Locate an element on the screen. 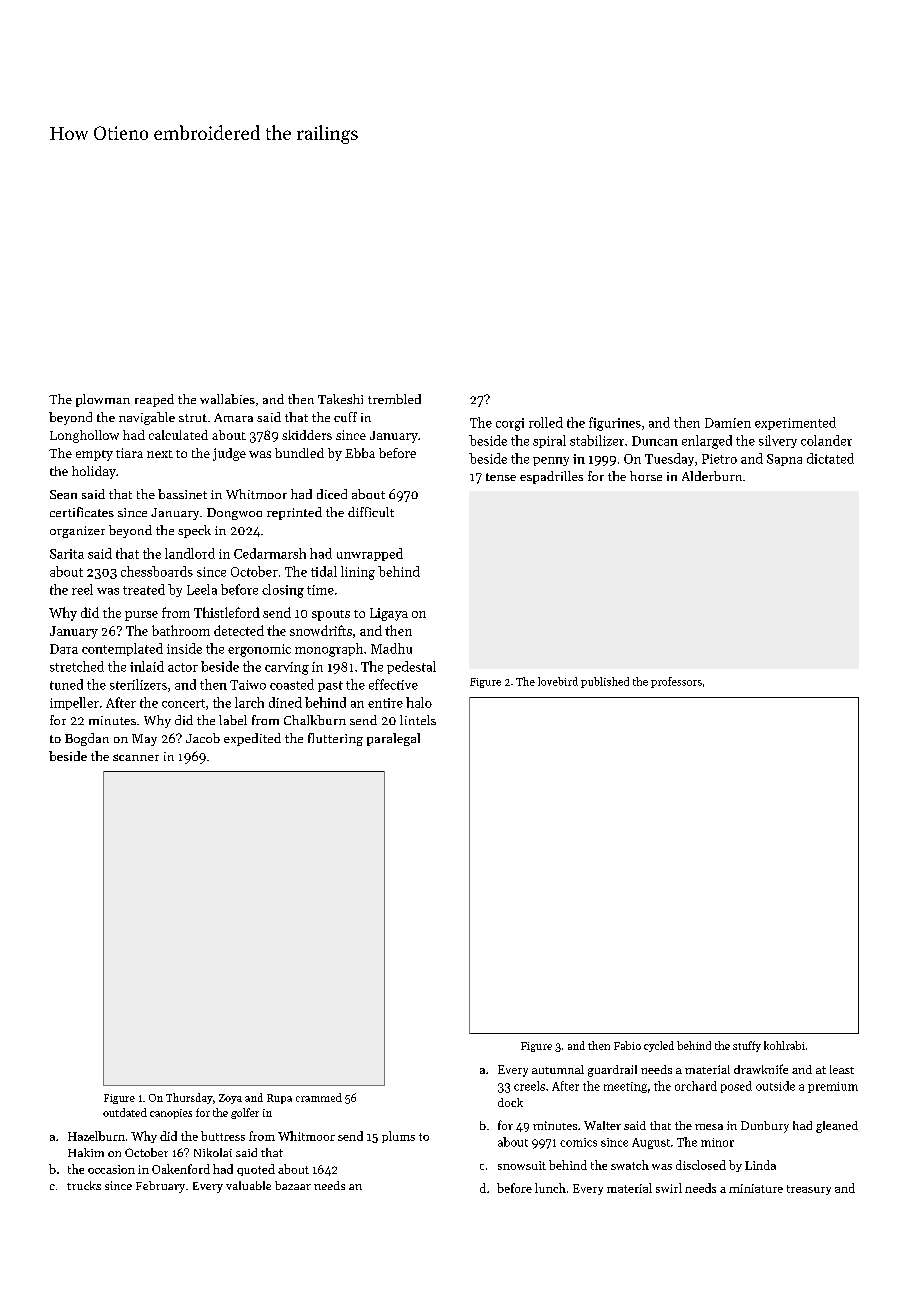  plowman is located at coordinates (103, 400).
